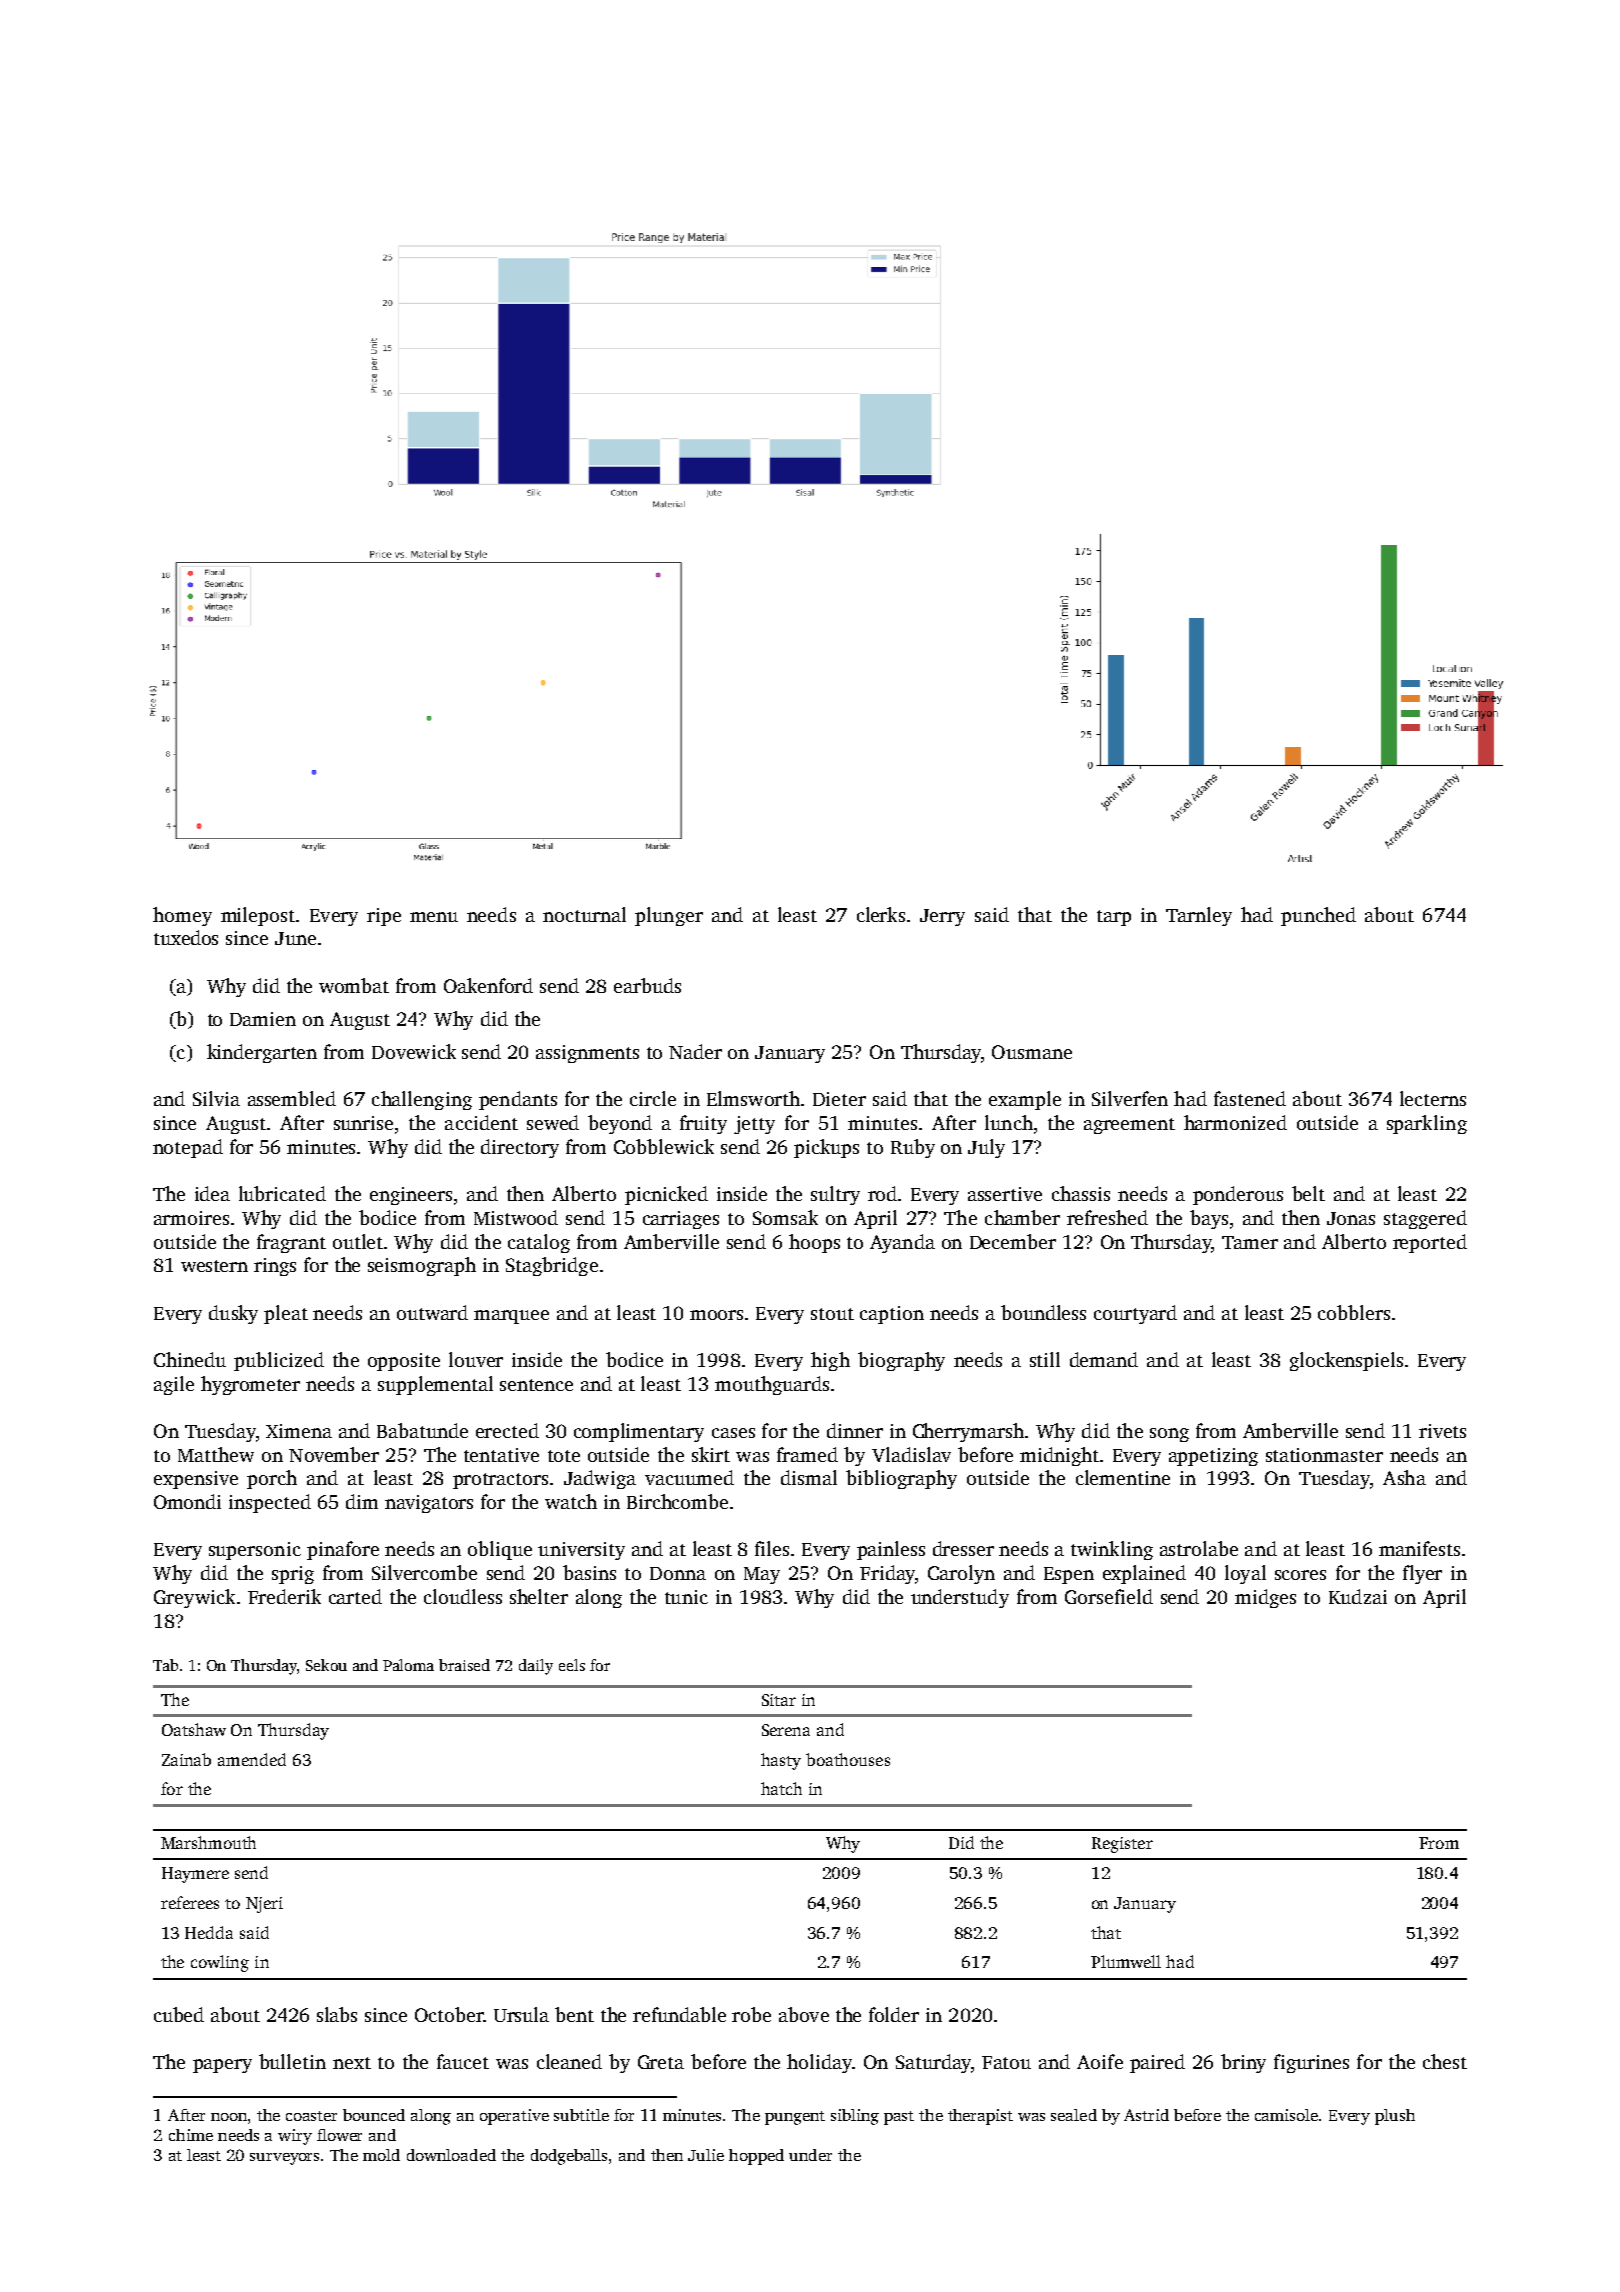 Image resolution: width=1620 pixels, height=2292 pixels. What do you see at coordinates (942, 917) in the document?
I see `Jerry` at bounding box center [942, 917].
